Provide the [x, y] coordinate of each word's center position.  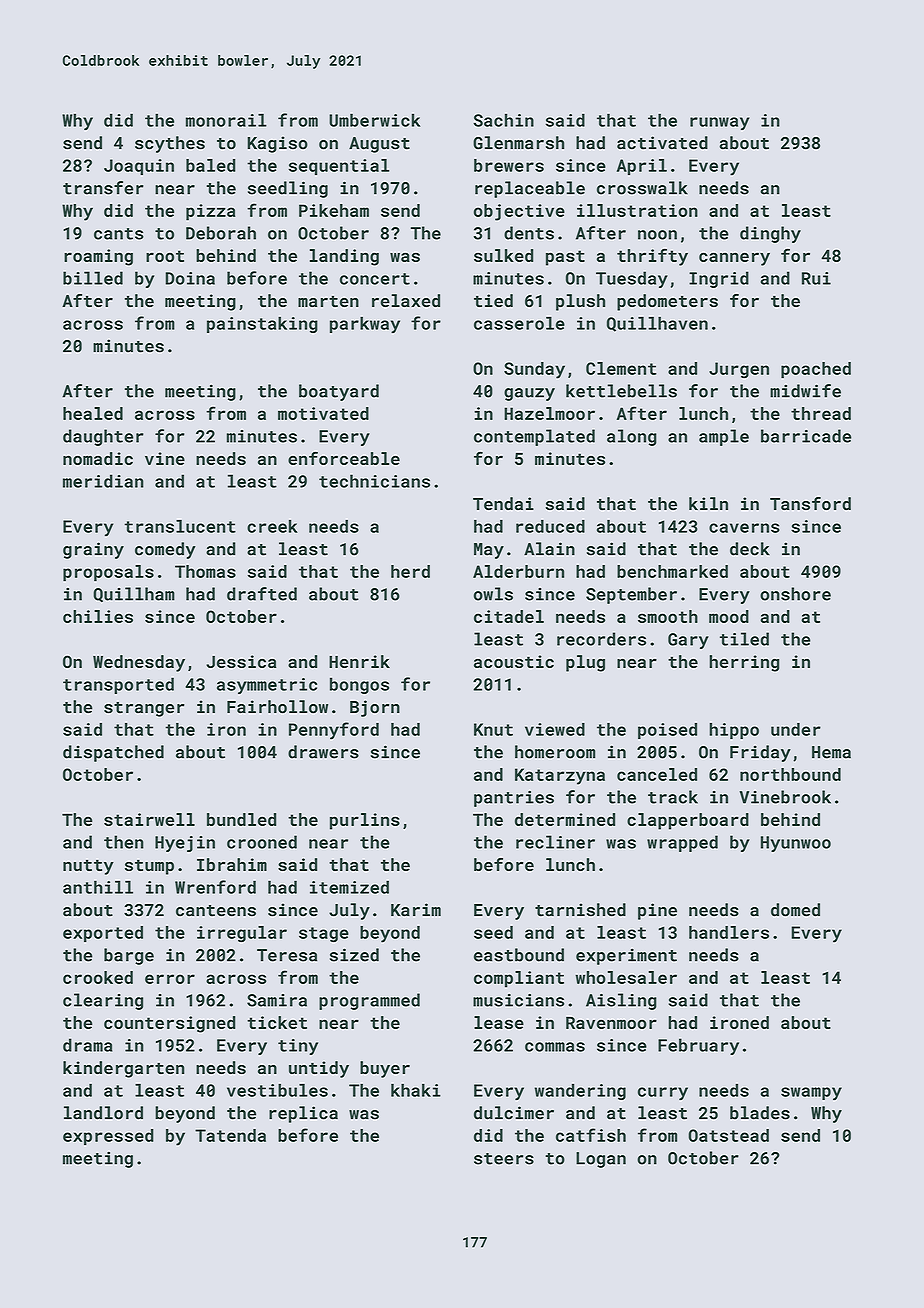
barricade [806, 436]
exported [103, 934]
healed [93, 413]
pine [657, 911]
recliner [555, 842]
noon [657, 235]
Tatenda [230, 1135]
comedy [165, 550]
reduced [550, 526]
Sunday [534, 370]
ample [724, 437]
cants [118, 234]
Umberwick [374, 120]
